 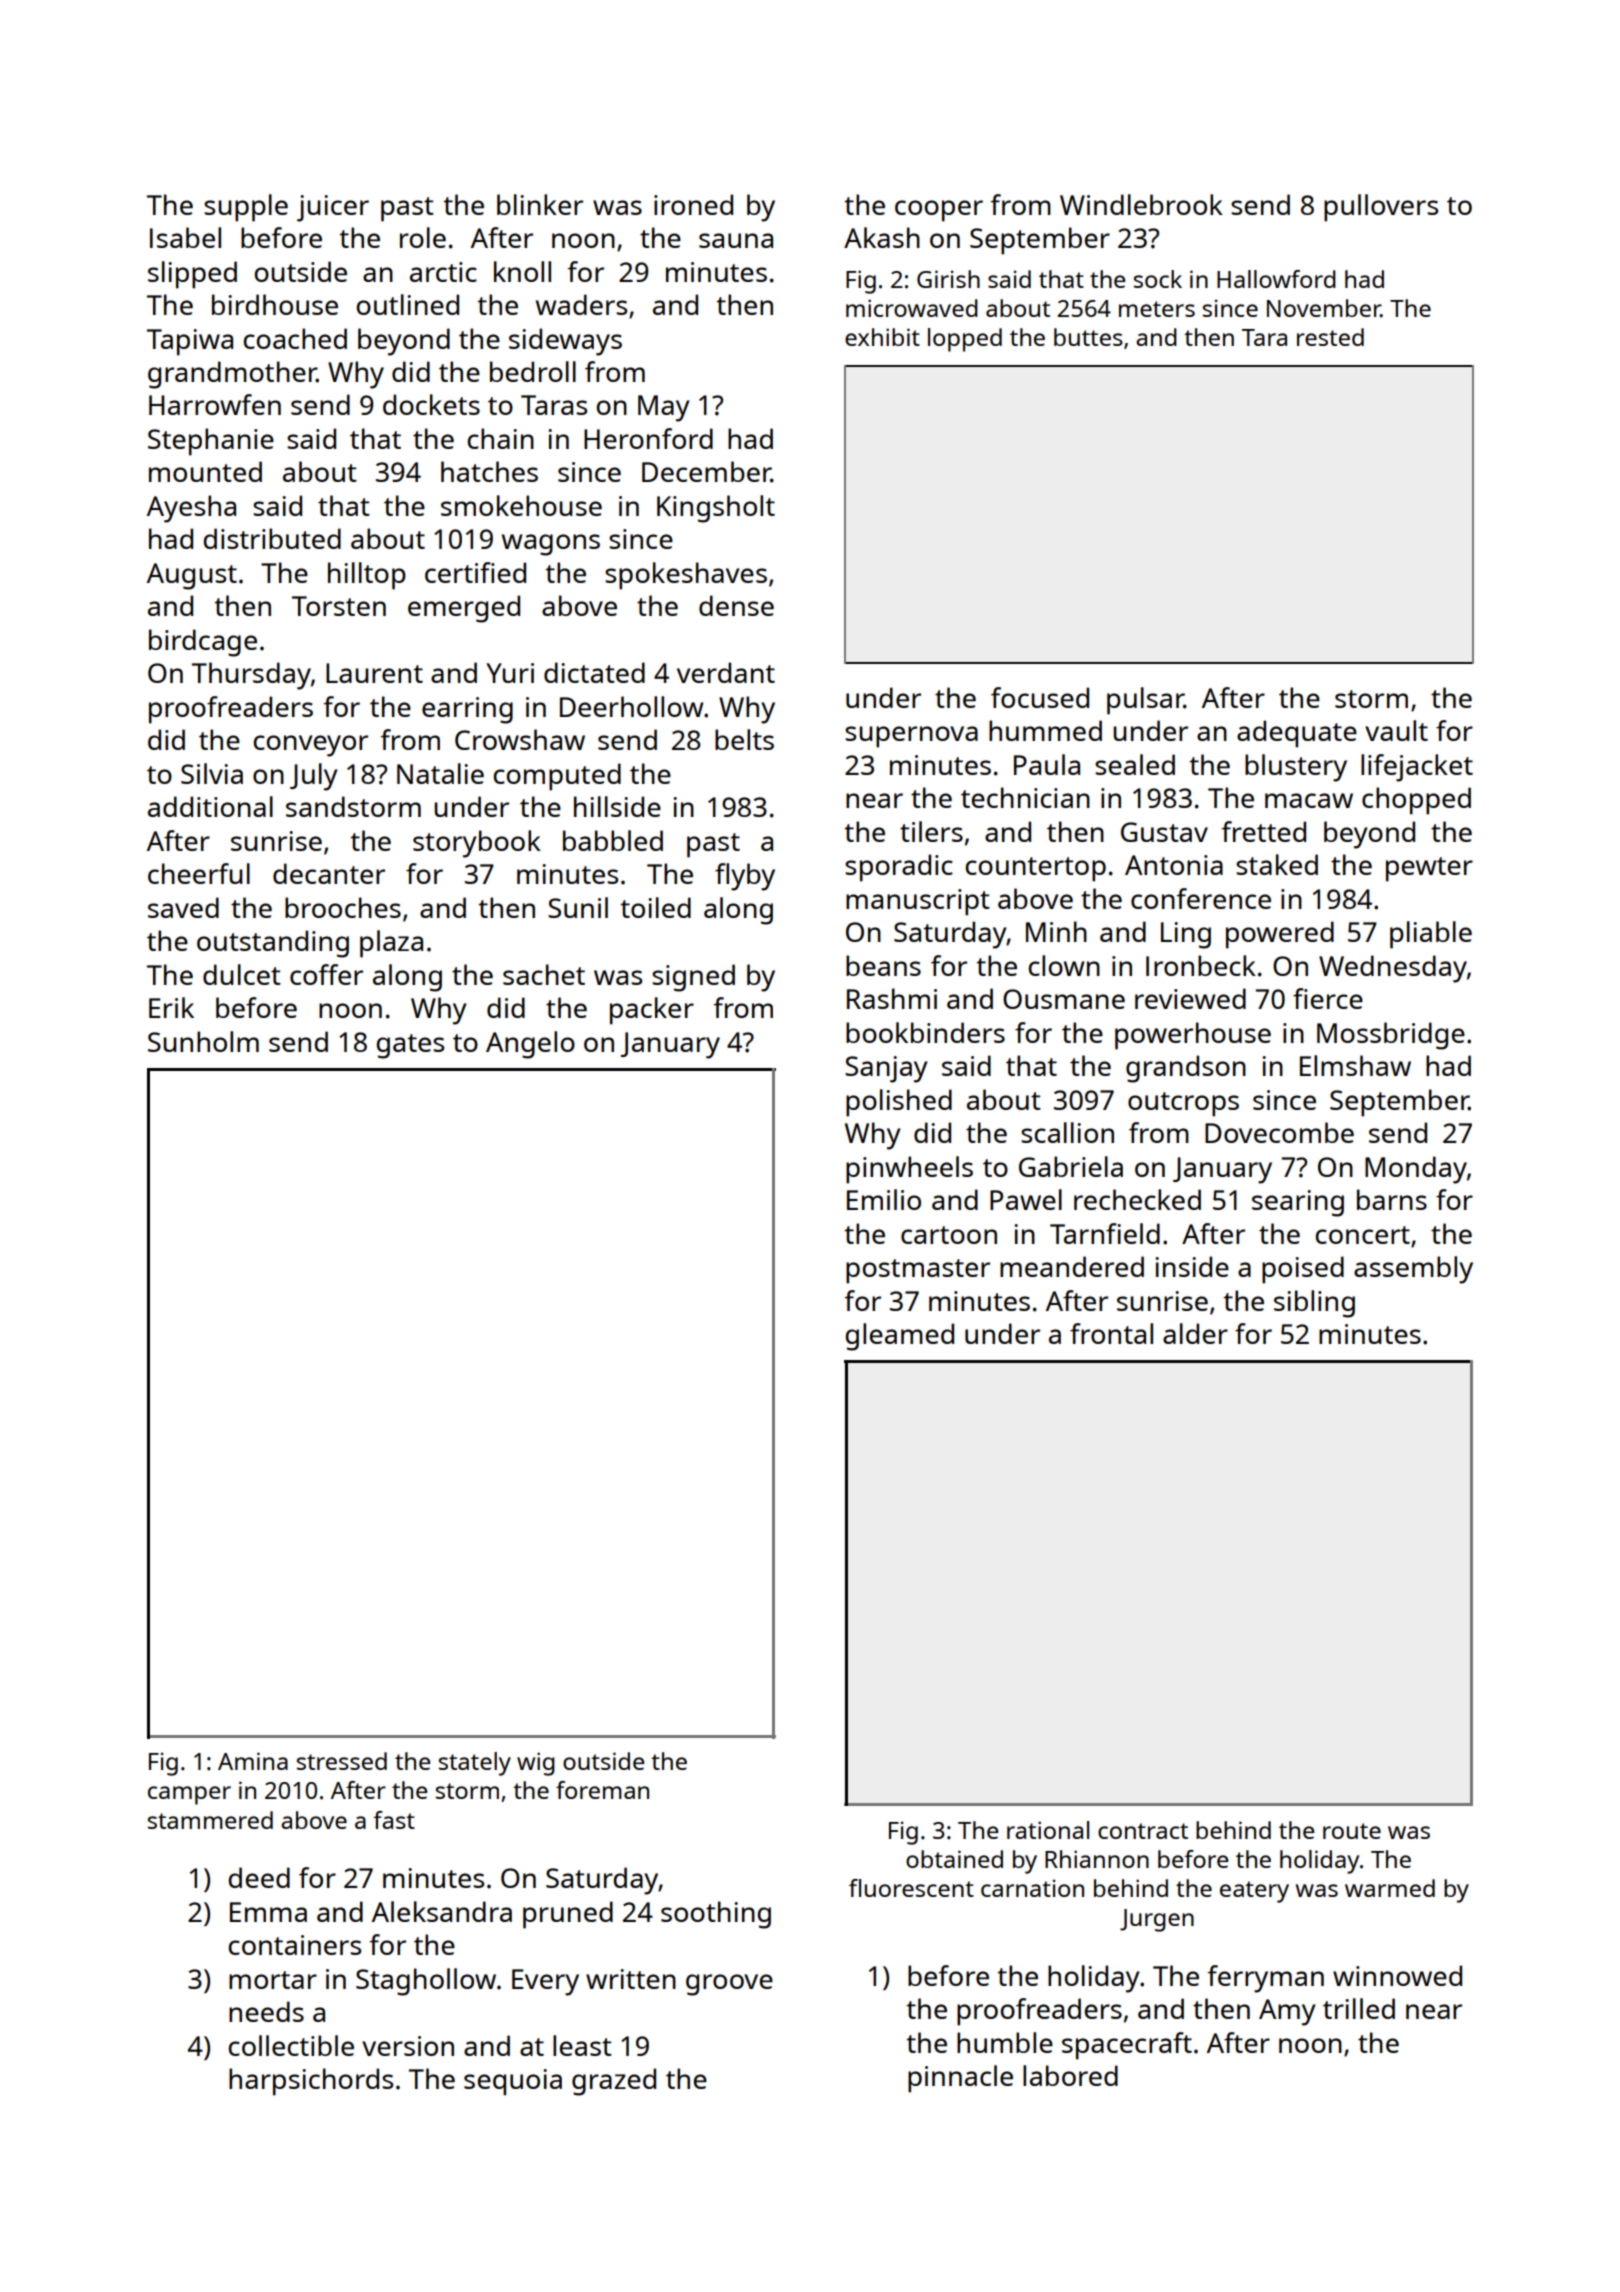 What do you see at coordinates (442, 1911) in the screenshot?
I see `Aleksandra` at bounding box center [442, 1911].
